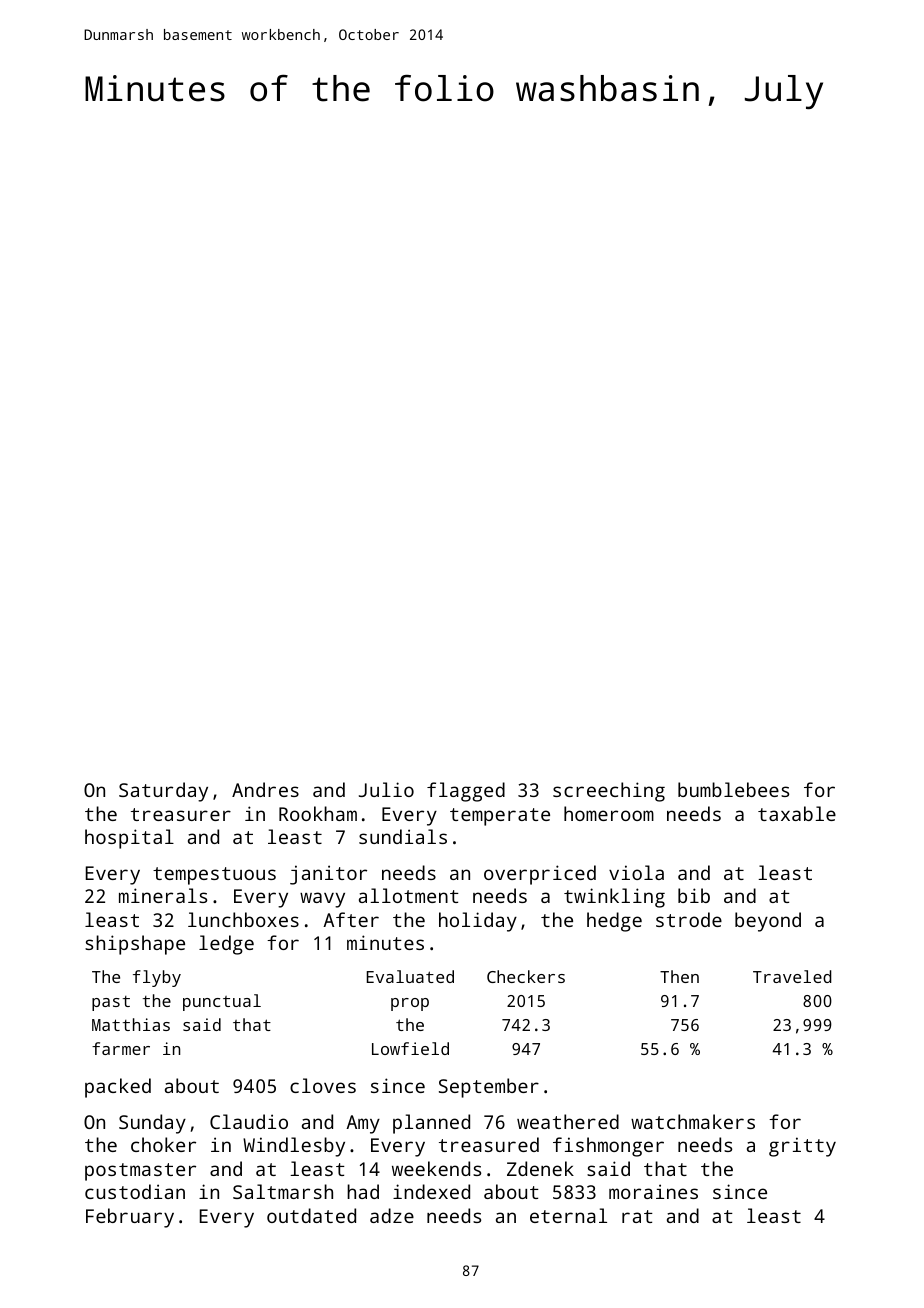 The width and height of the page is (924, 1308). I want to click on Matthias, so click(131, 1024).
